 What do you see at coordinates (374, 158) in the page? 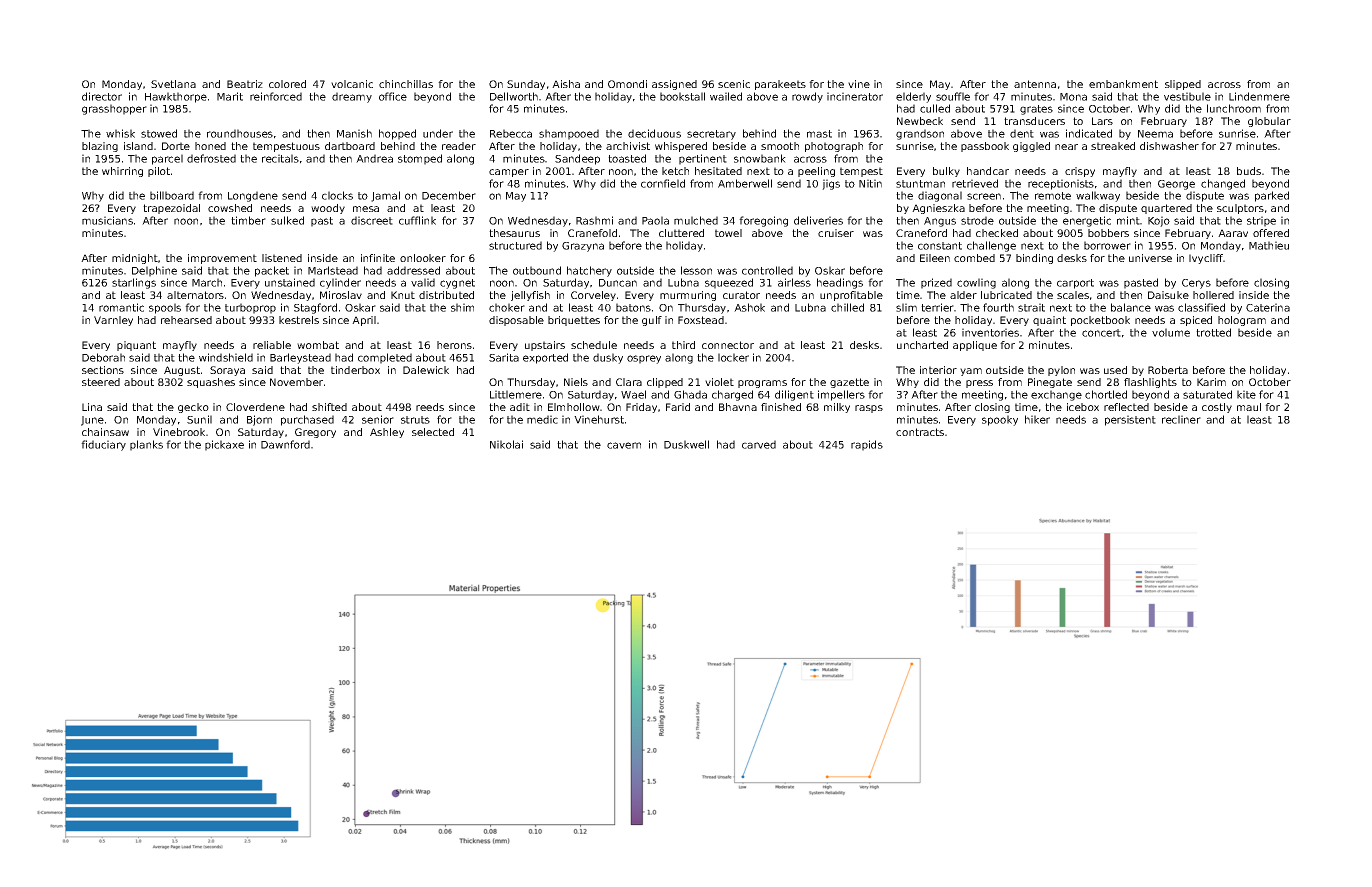
I see `Andrea` at bounding box center [374, 158].
